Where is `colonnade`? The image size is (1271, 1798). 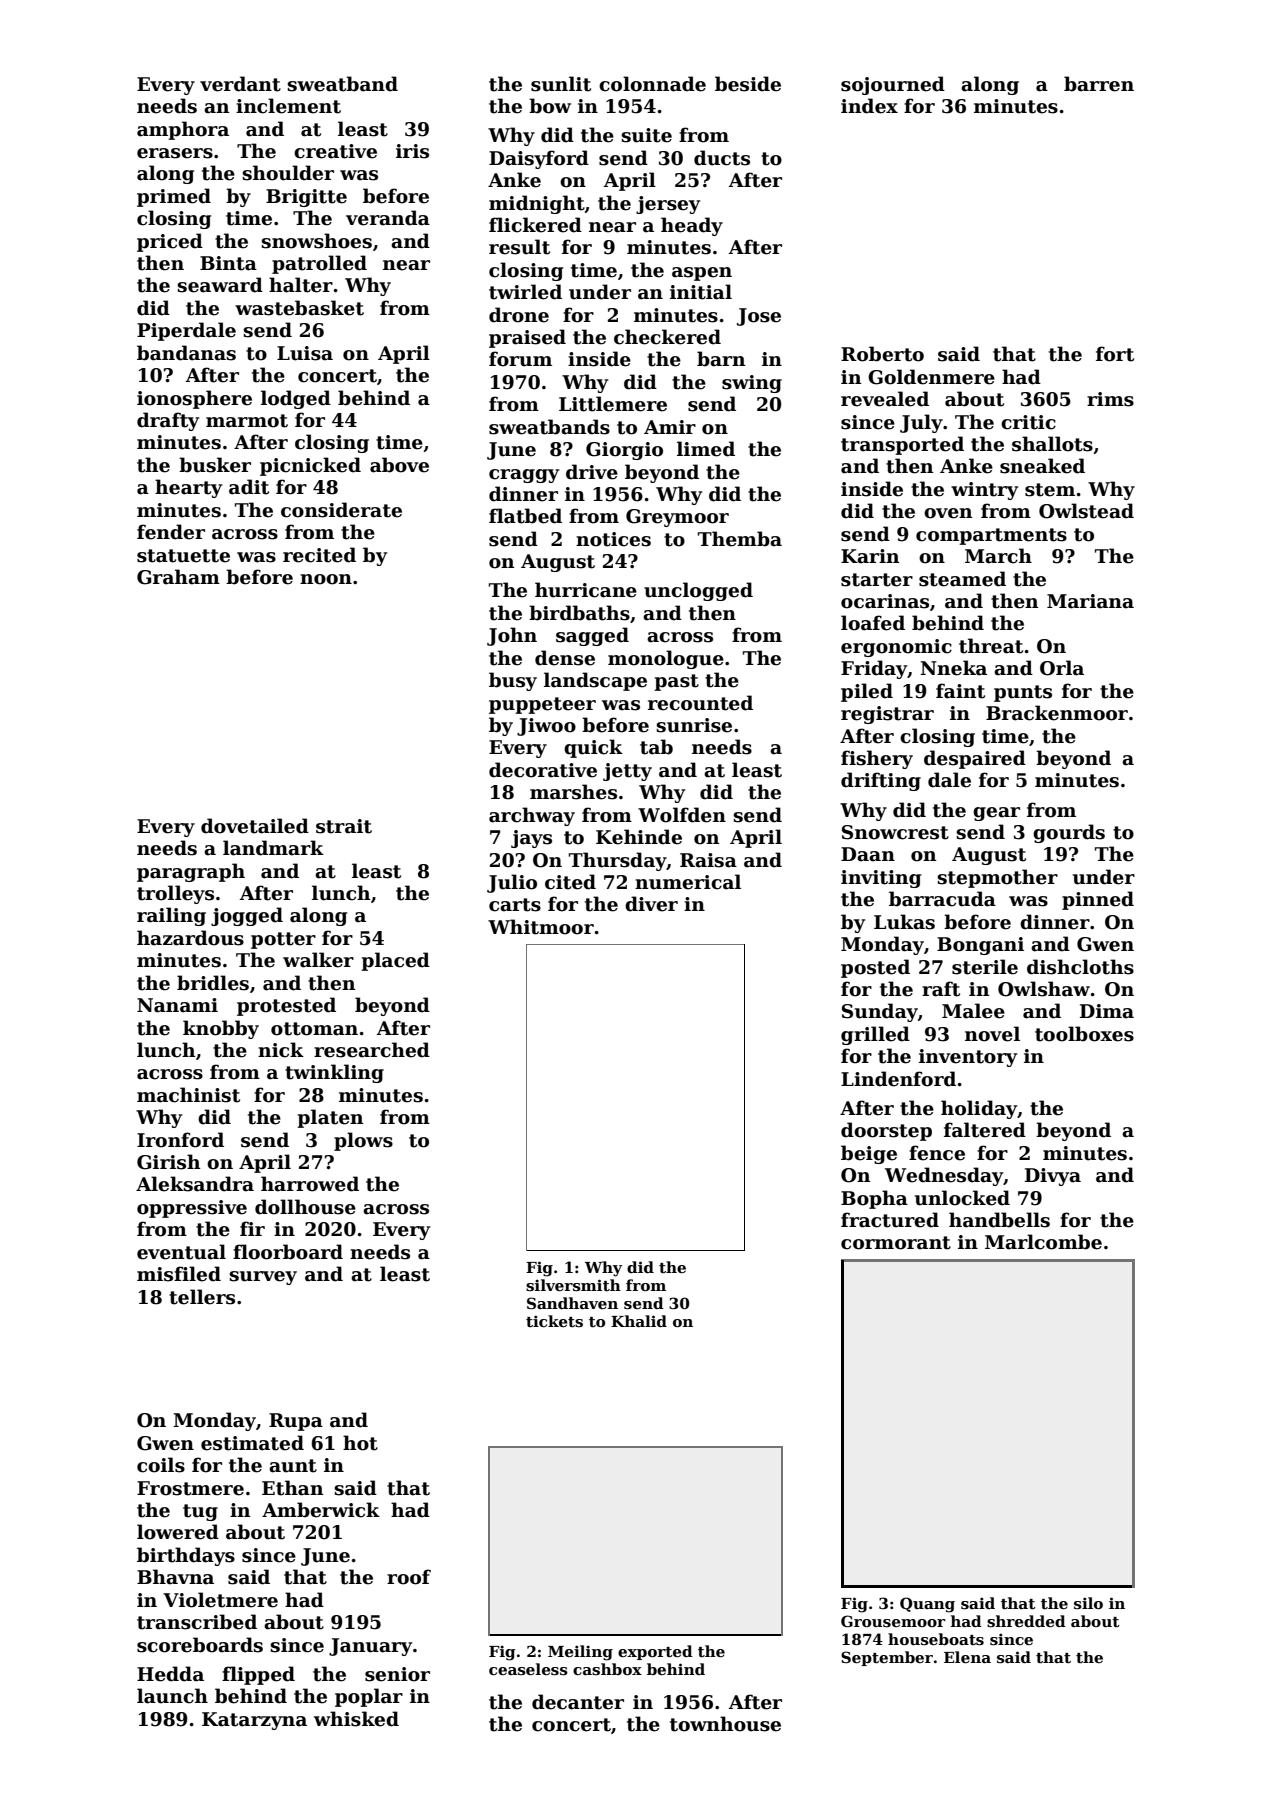
colonnade is located at coordinates (652, 84).
